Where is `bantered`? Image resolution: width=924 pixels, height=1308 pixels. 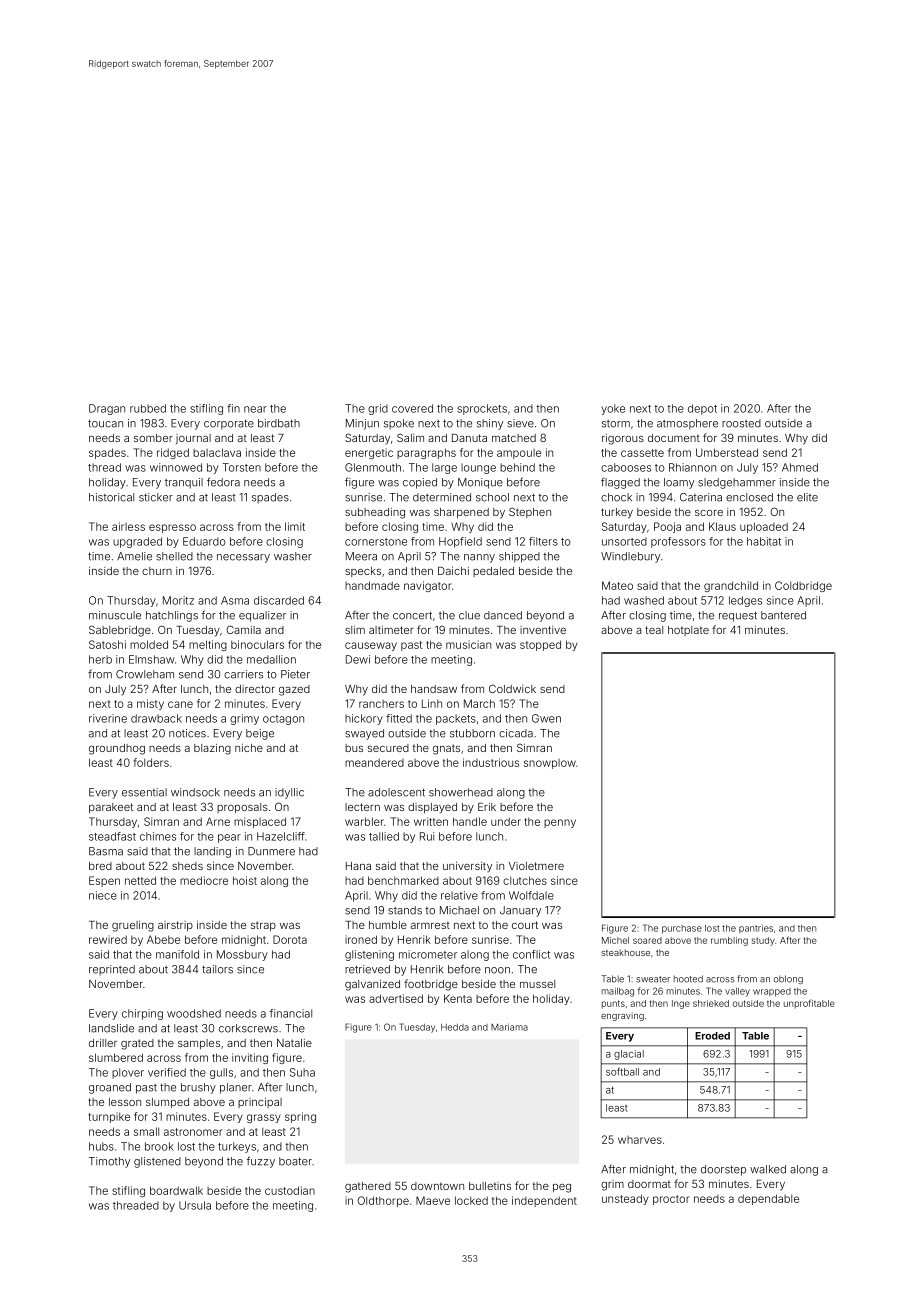 bantered is located at coordinates (783, 615).
